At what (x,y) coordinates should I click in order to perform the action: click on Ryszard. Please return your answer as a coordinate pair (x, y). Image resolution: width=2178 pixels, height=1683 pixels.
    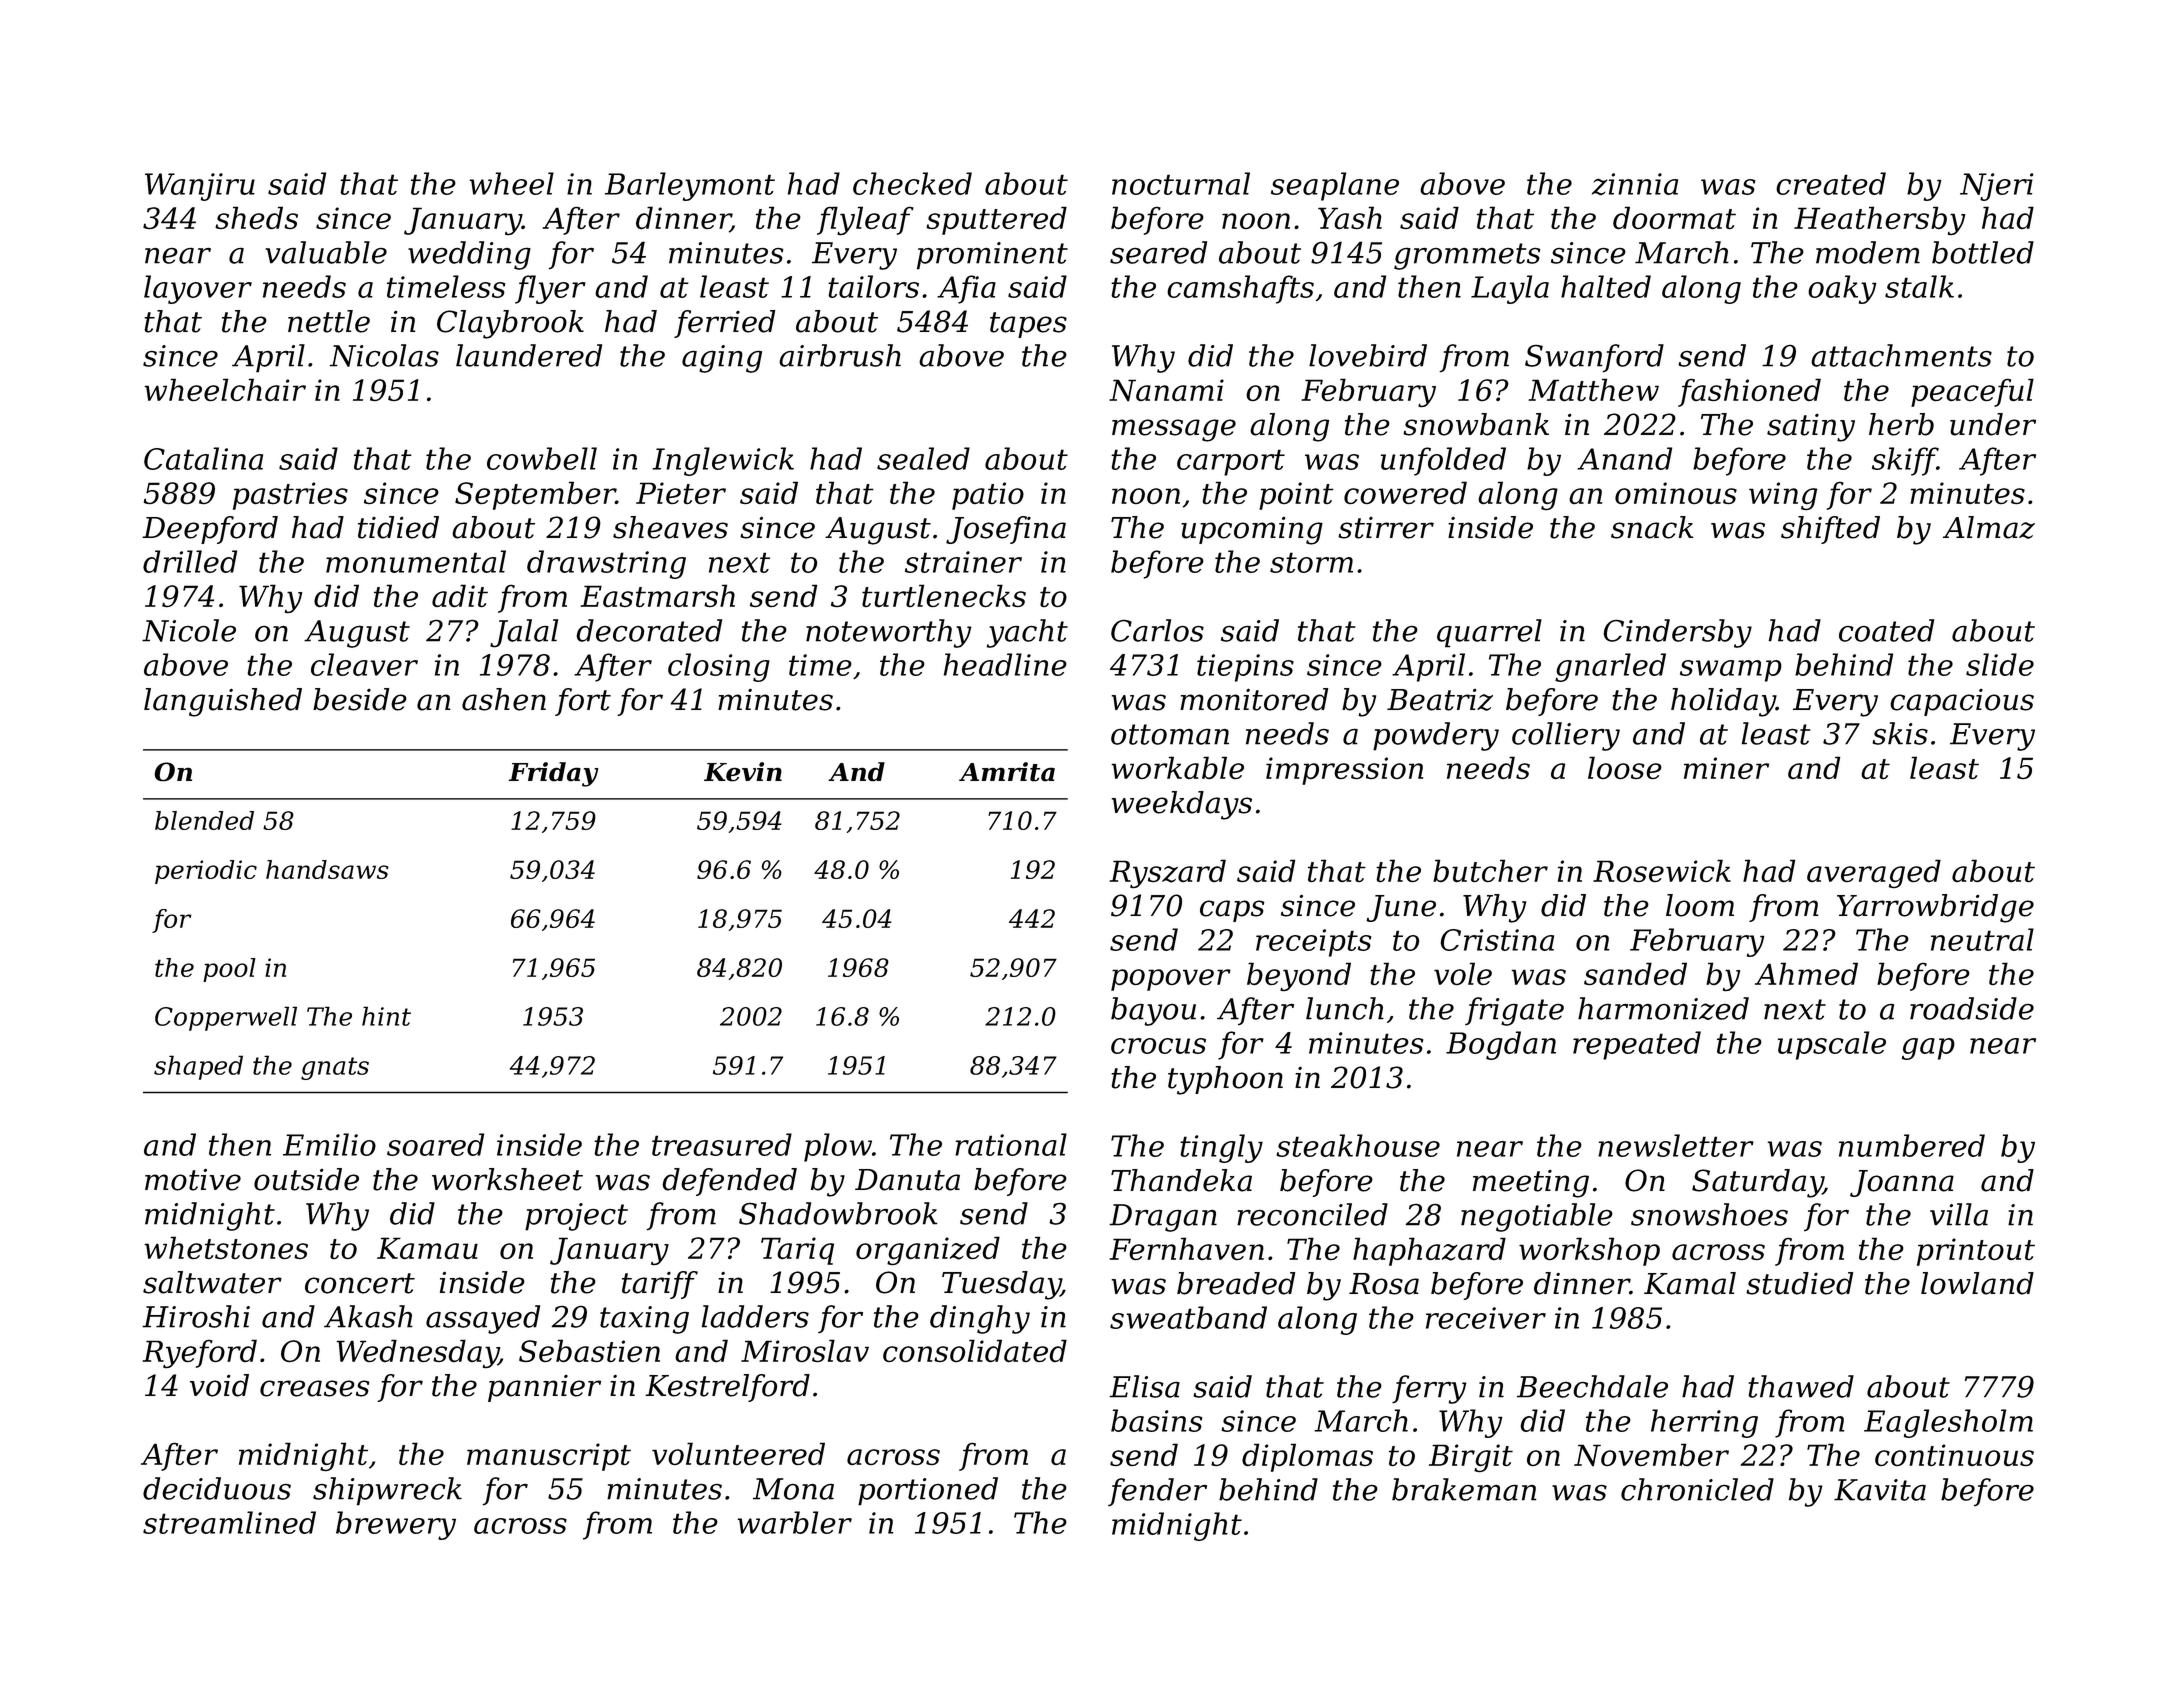
    Looking at the image, I should click on (1167, 873).
